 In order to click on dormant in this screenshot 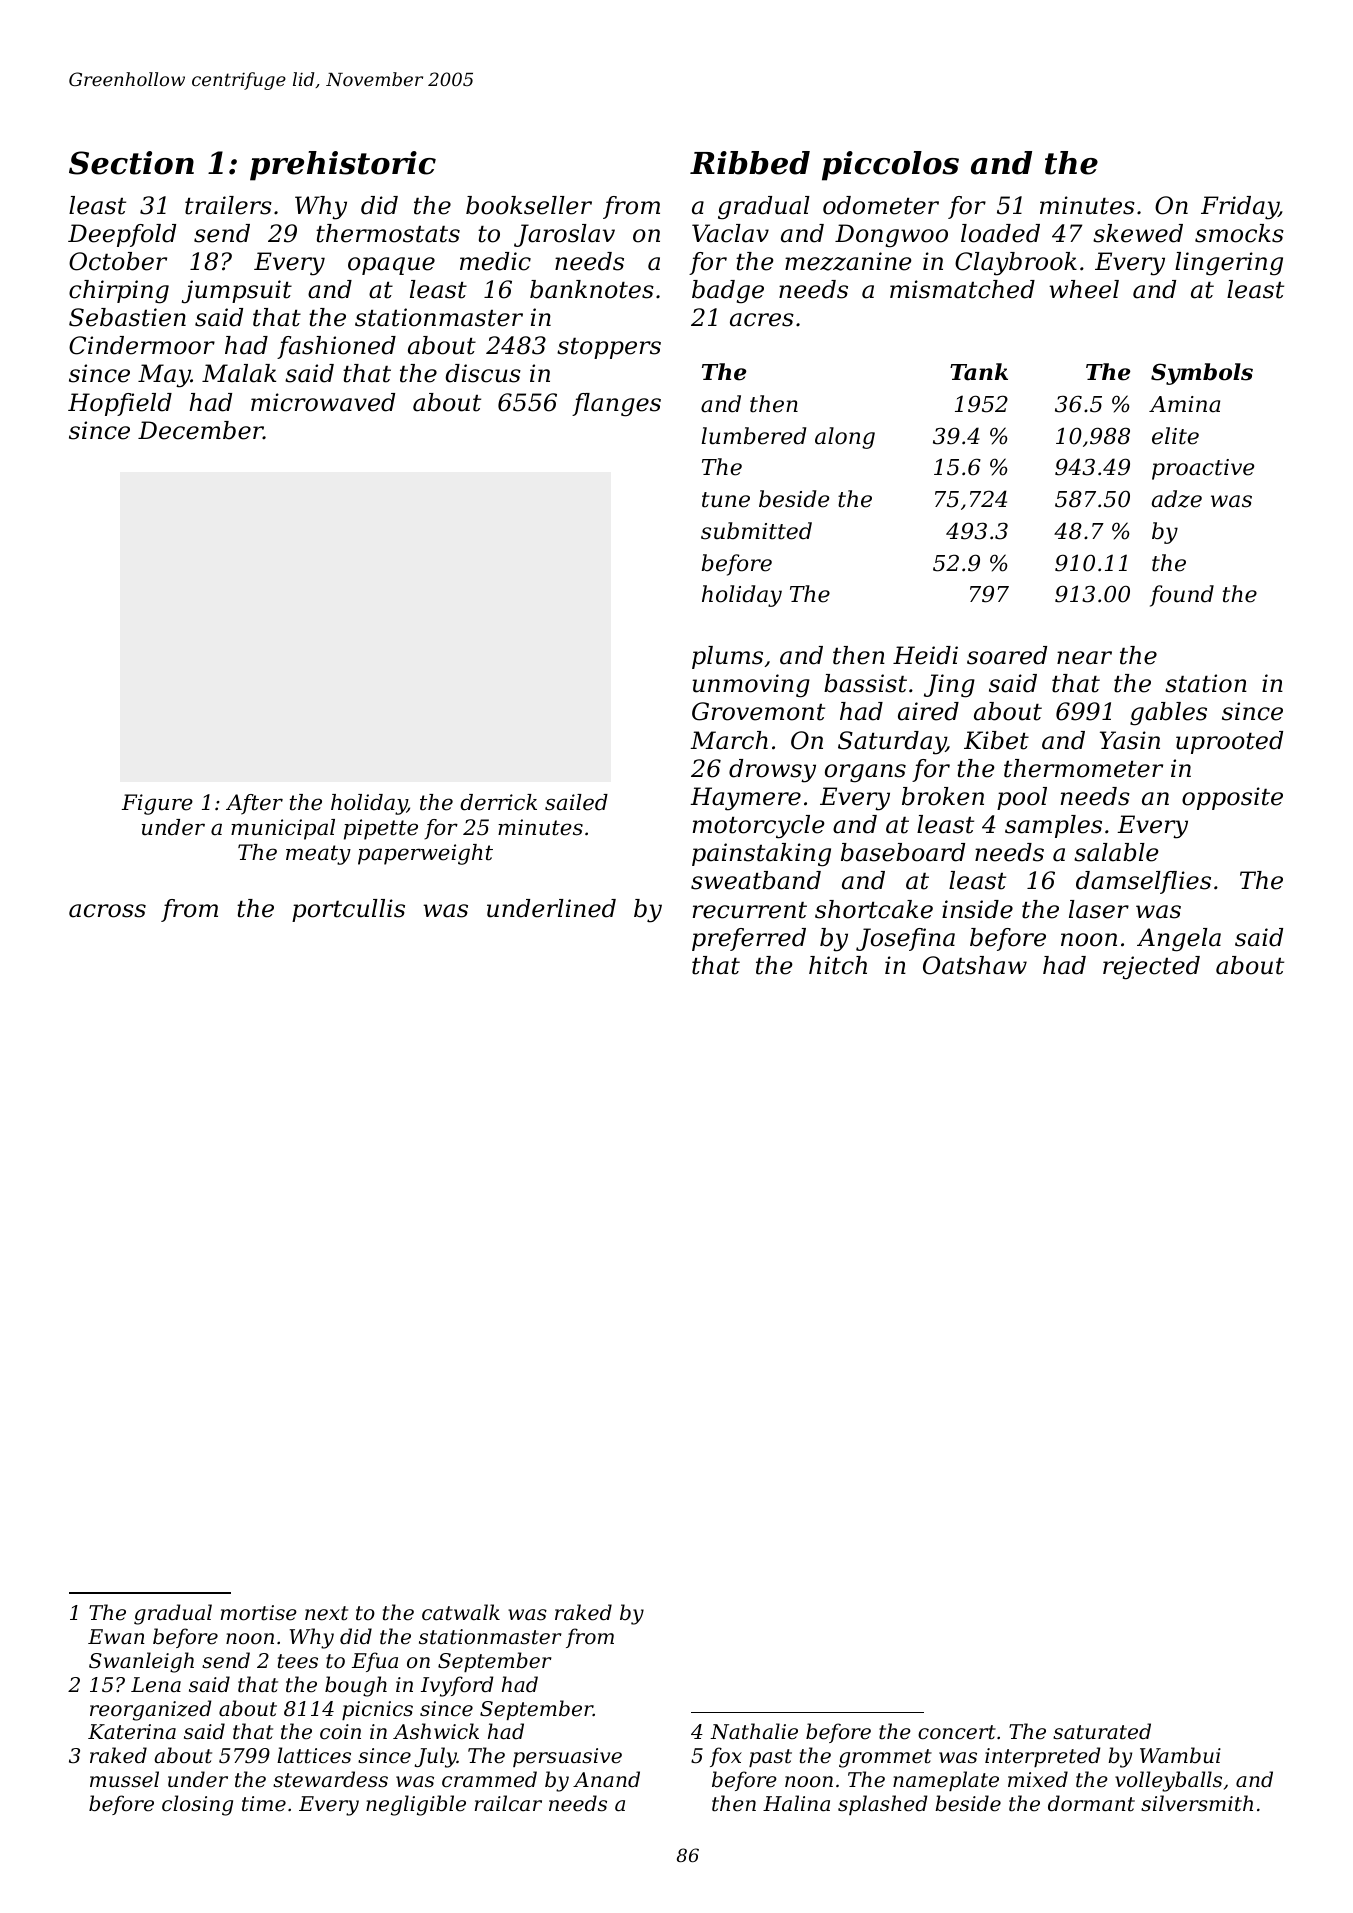, I will do `click(1091, 1803)`.
